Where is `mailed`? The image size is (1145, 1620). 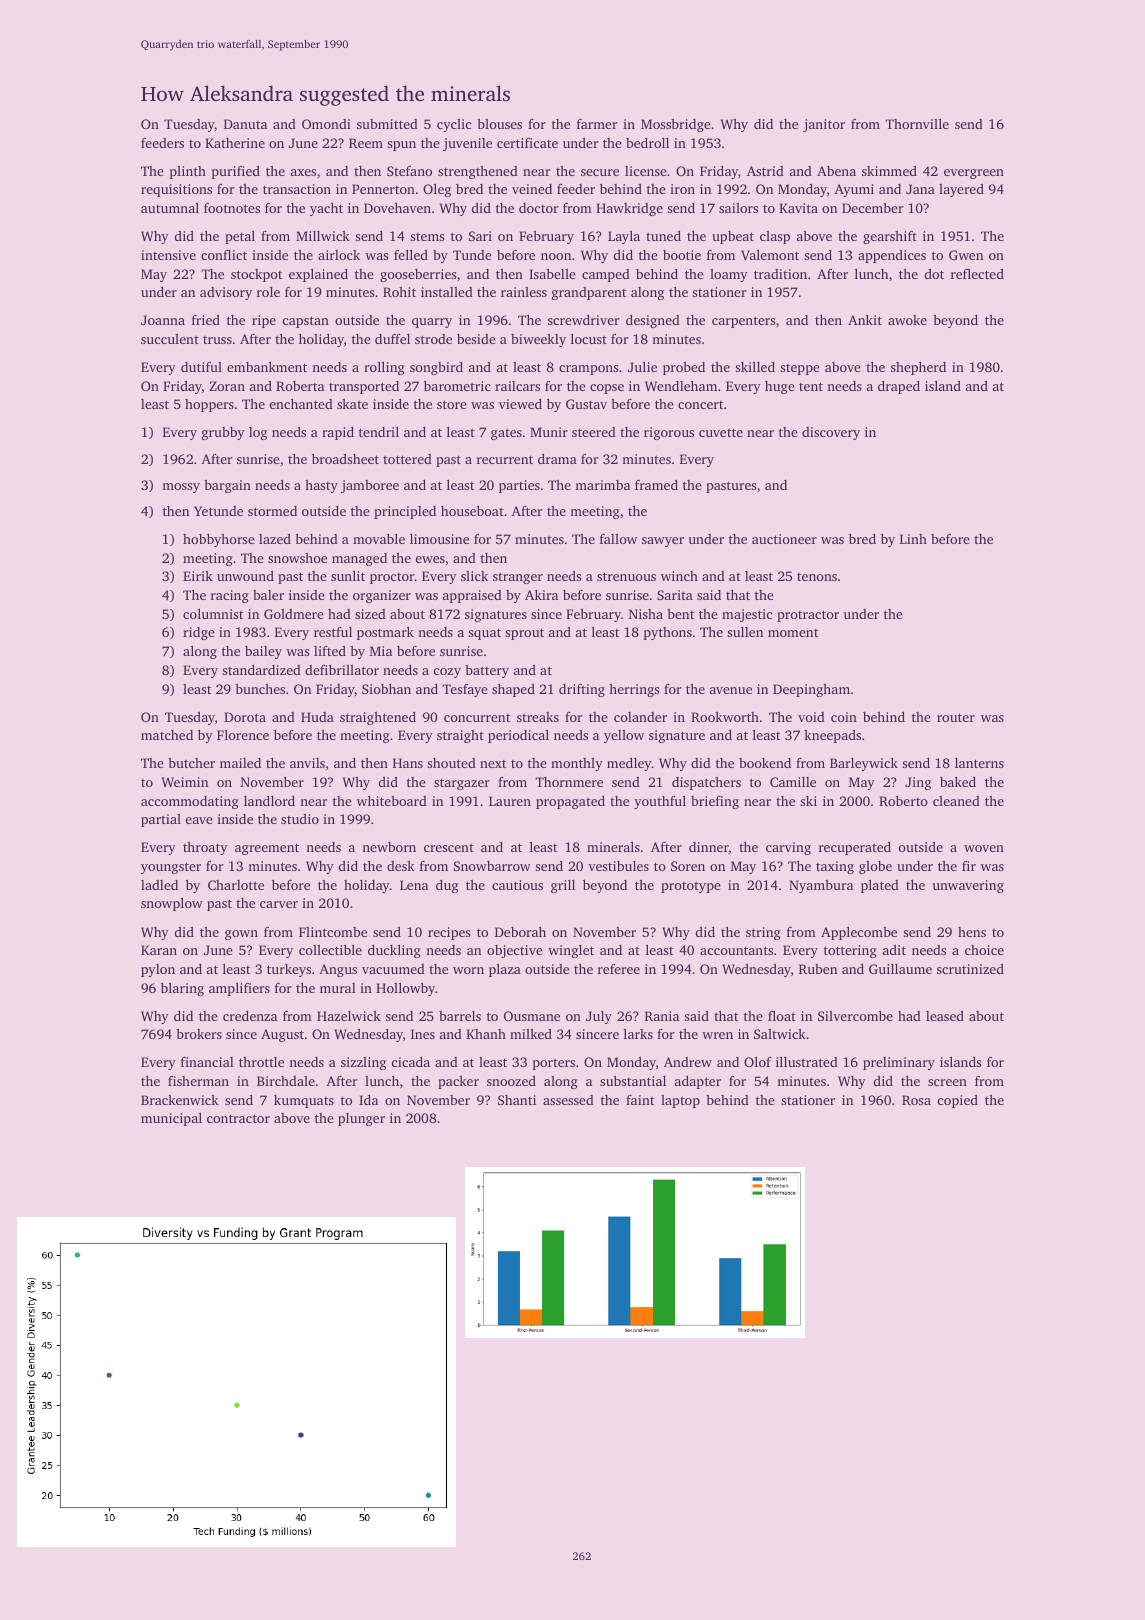
mailed is located at coordinates (240, 763).
